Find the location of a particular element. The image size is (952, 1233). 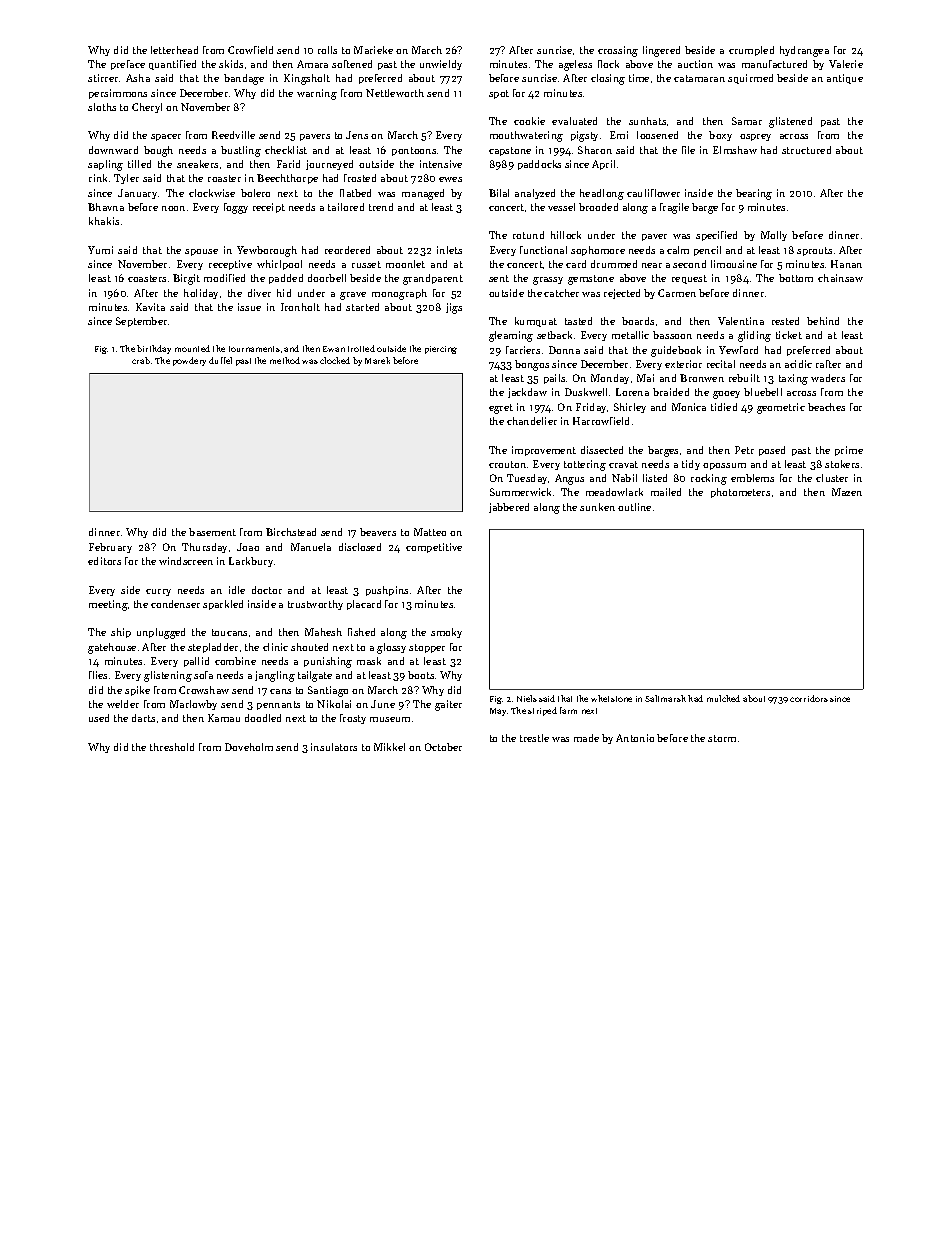

antique is located at coordinates (845, 79).
